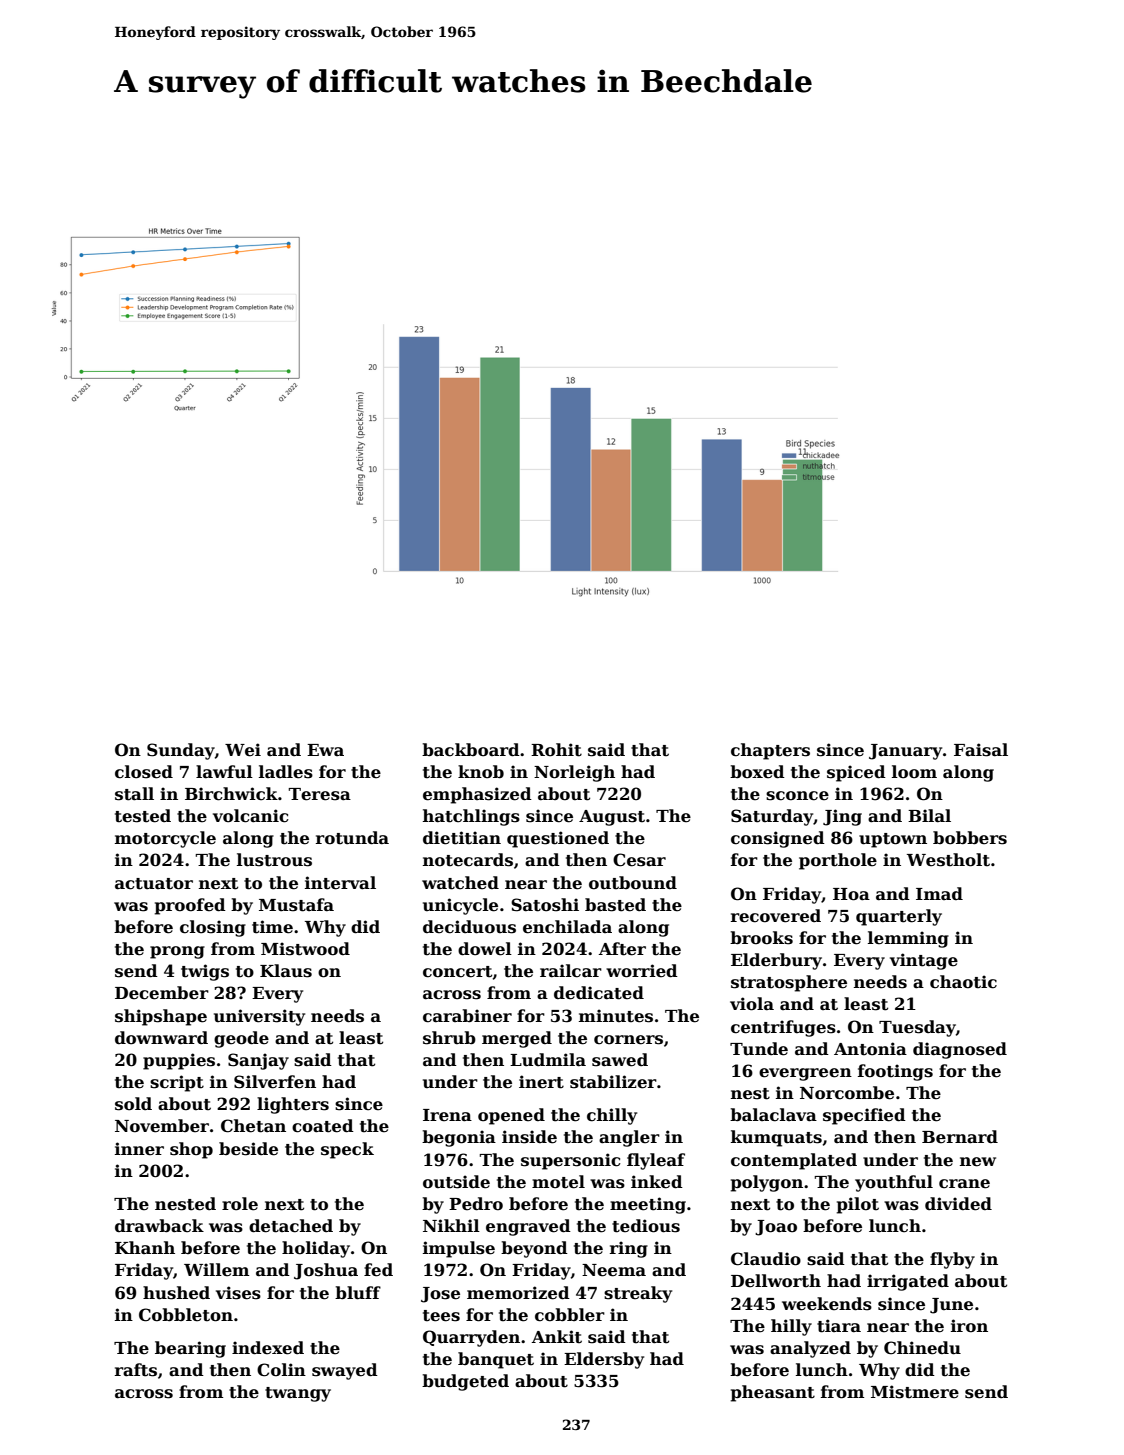  I want to click on Birchwick, so click(231, 794).
